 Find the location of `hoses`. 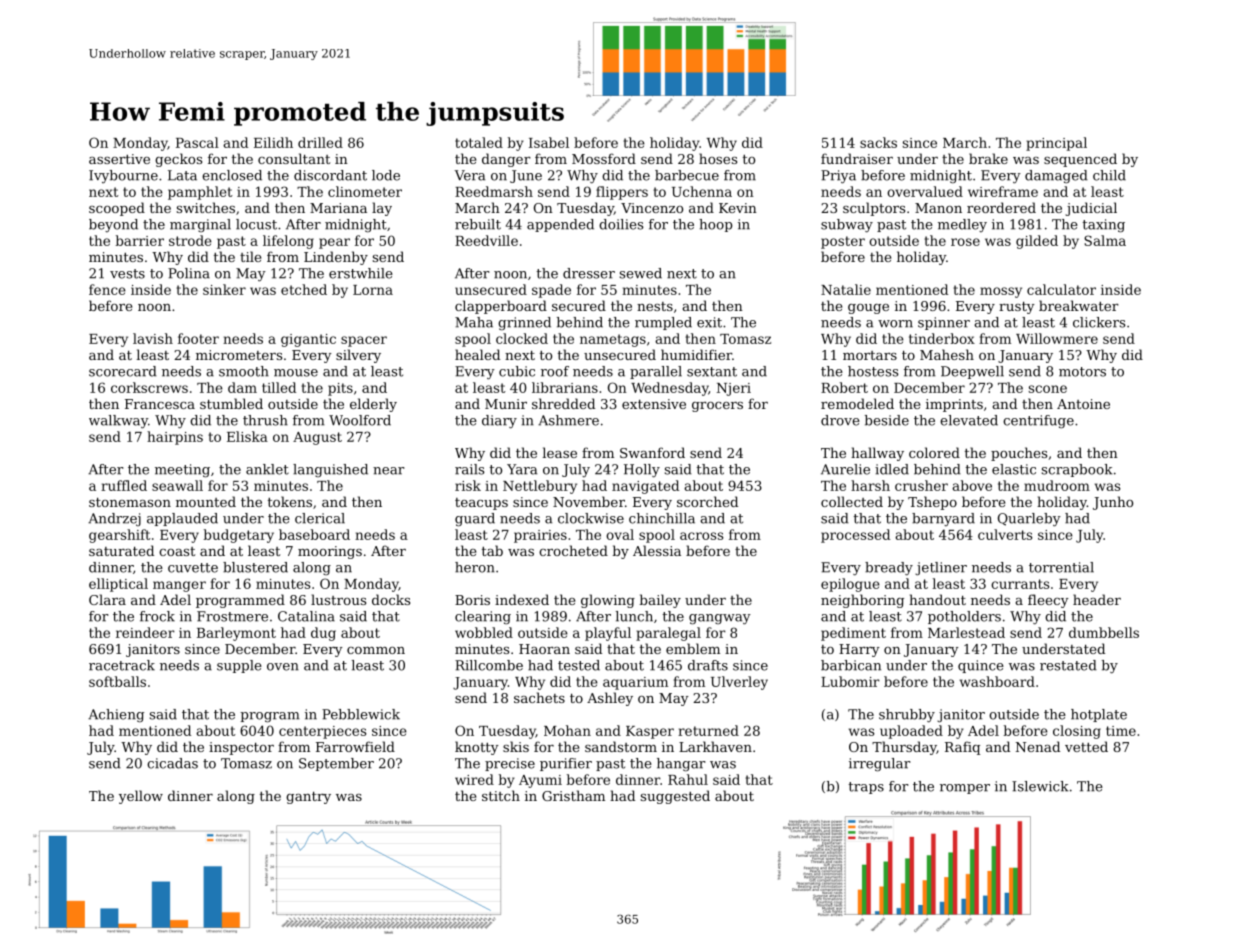

hoses is located at coordinates (718, 158).
